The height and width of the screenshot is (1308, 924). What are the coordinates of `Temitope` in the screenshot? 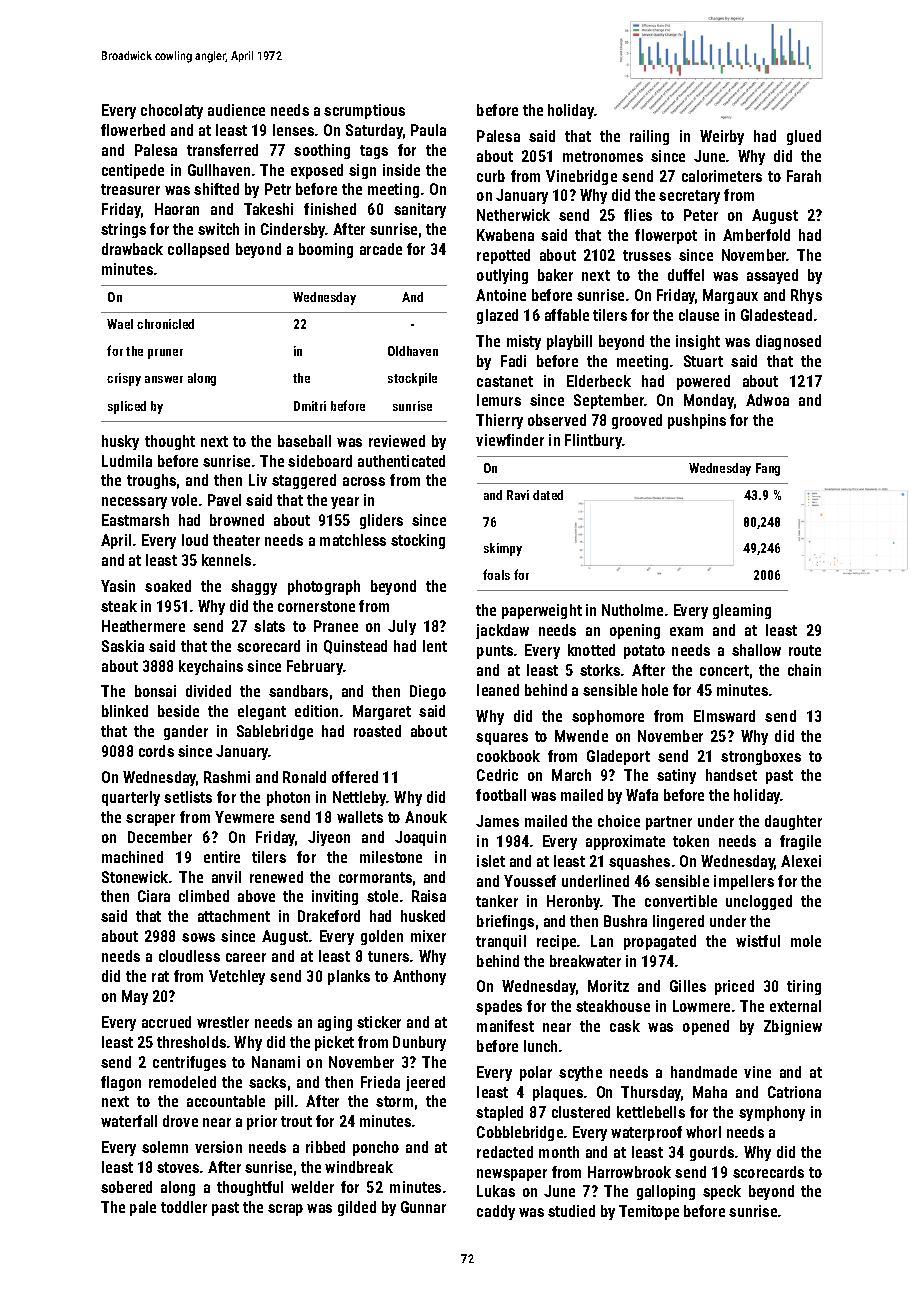 It's located at (649, 1212).
